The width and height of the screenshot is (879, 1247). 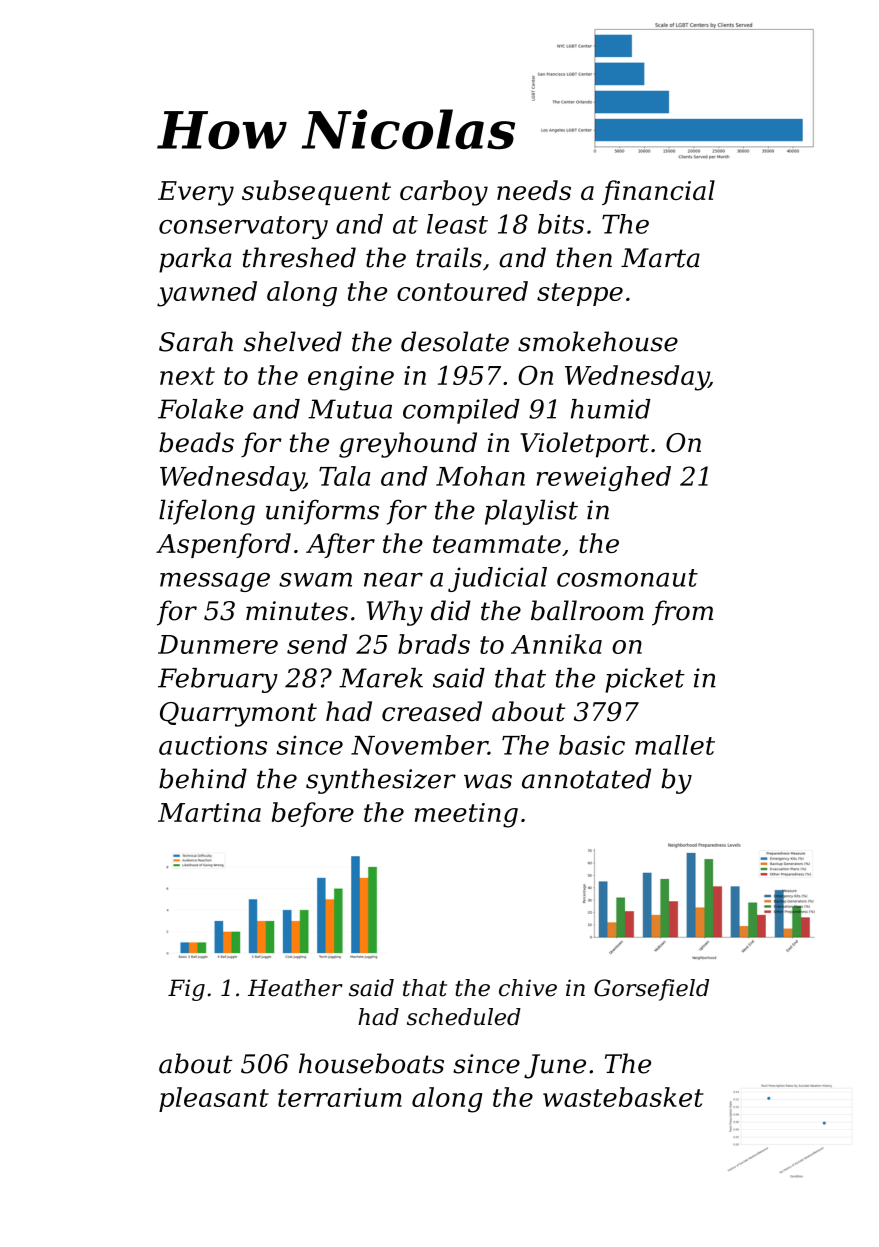 What do you see at coordinates (408, 445) in the screenshot?
I see `greyhound` at bounding box center [408, 445].
